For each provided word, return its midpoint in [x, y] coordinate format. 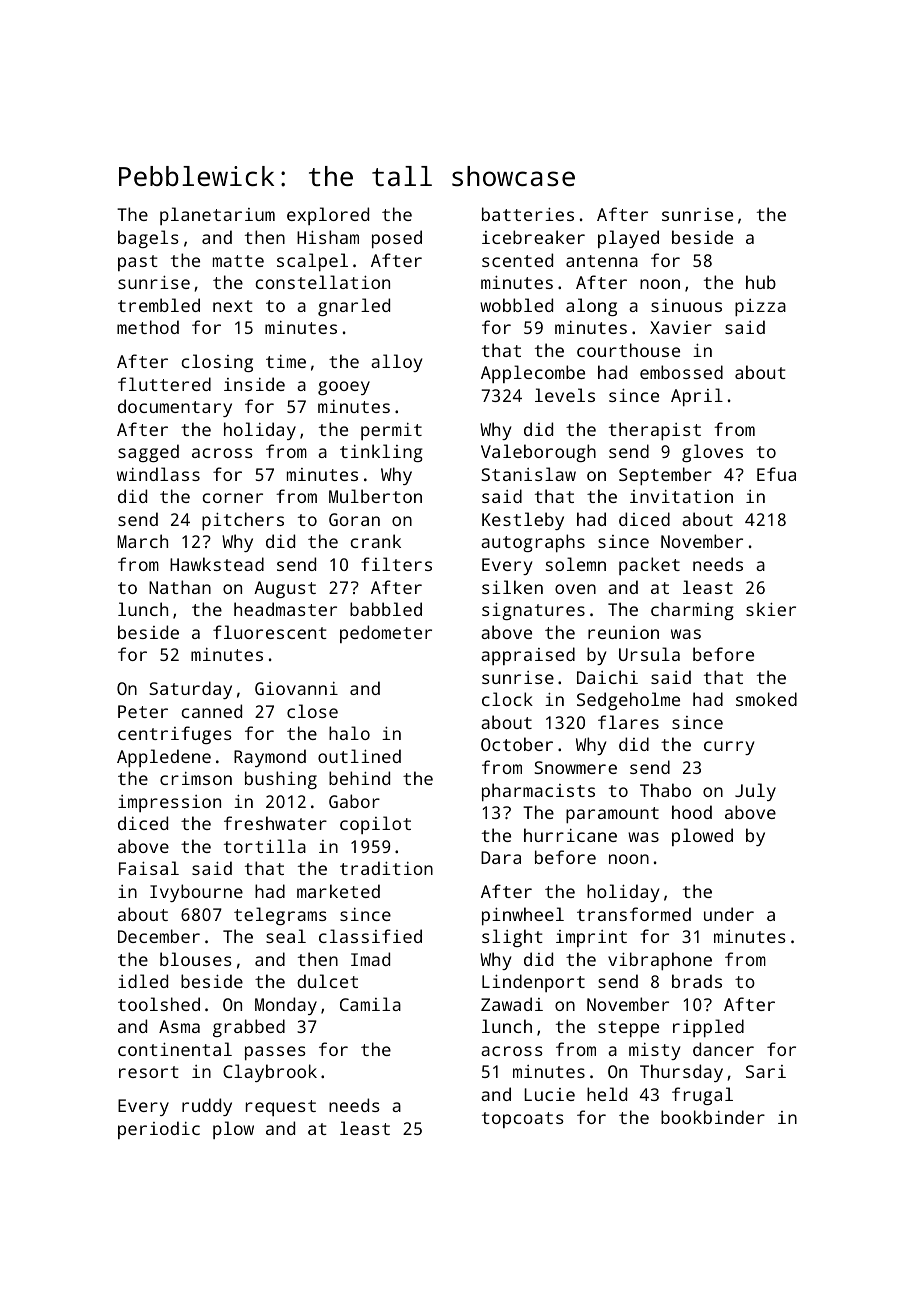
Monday [286, 1006]
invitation [681, 496]
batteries [528, 214]
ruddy [207, 1107]
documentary [175, 408]
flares [628, 722]
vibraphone [660, 961]
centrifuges [175, 735]
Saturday [190, 690]
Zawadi [512, 1004]
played [628, 239]
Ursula [649, 654]
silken [512, 587]
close [312, 711]
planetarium [217, 216]
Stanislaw [528, 474]
